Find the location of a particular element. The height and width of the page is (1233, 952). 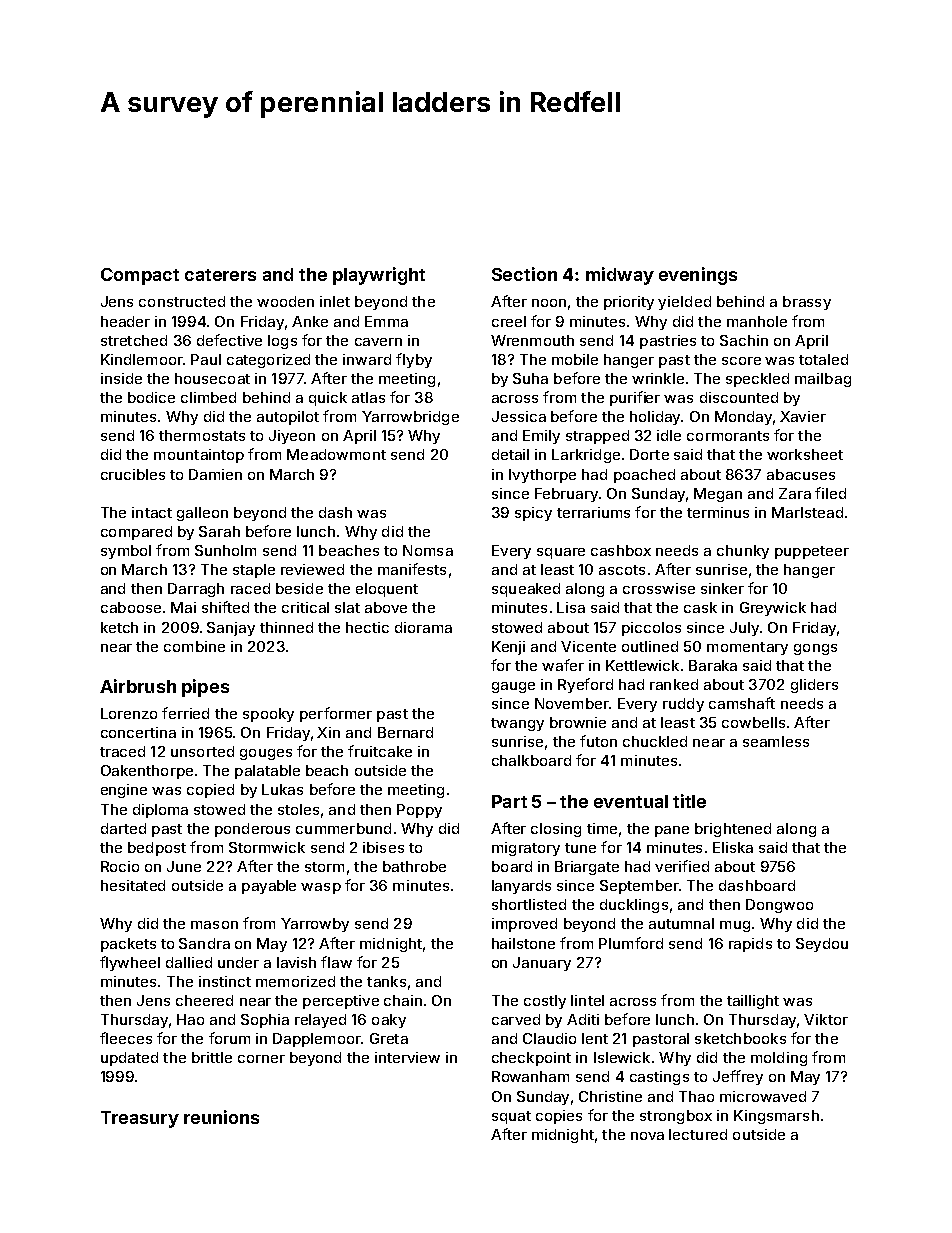

Treasury is located at coordinates (140, 1119).
